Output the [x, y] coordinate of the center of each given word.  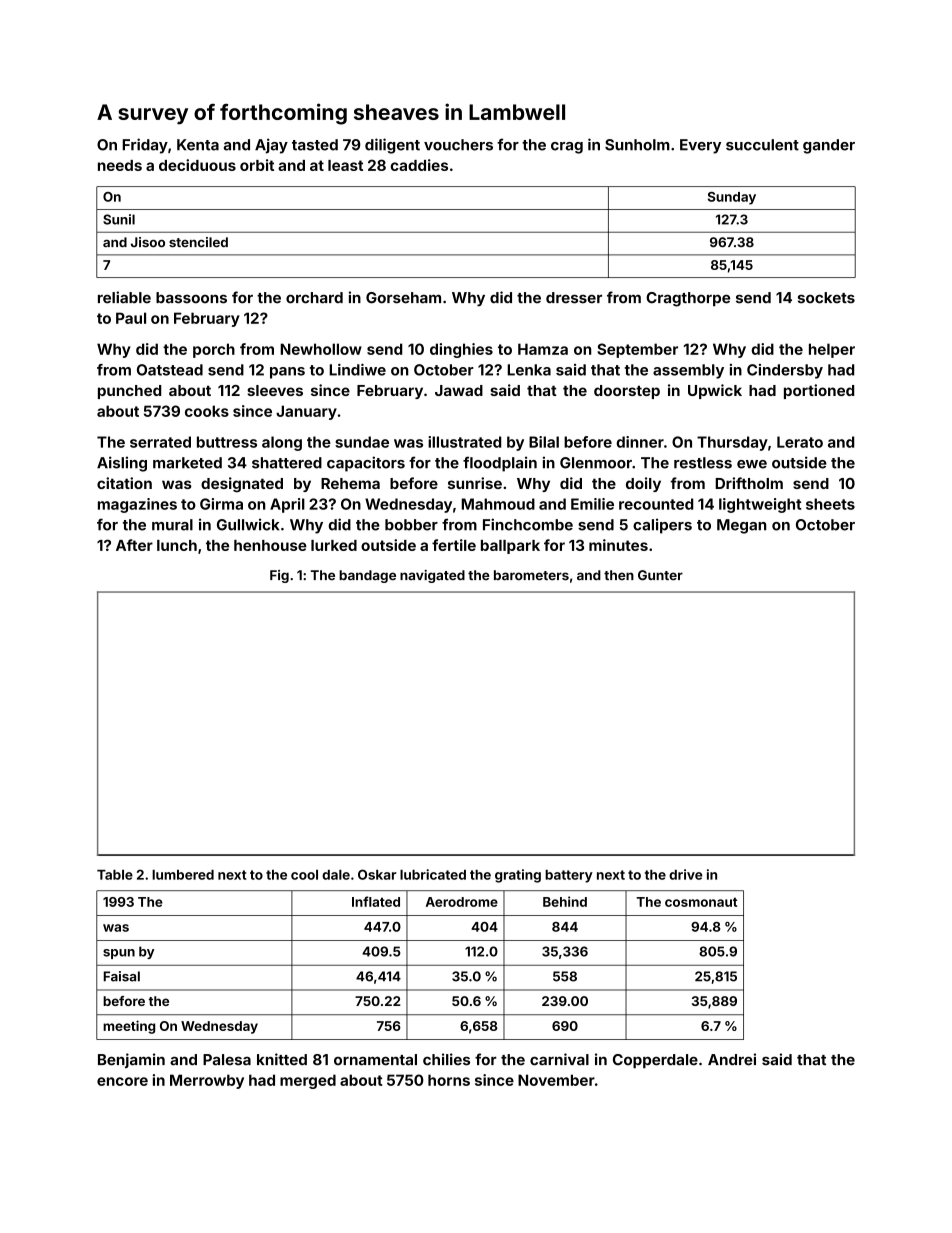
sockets [826, 298]
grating [518, 876]
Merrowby [207, 1081]
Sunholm [637, 145]
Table [115, 875]
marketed [187, 463]
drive [686, 874]
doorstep [627, 392]
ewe [752, 464]
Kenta [198, 145]
